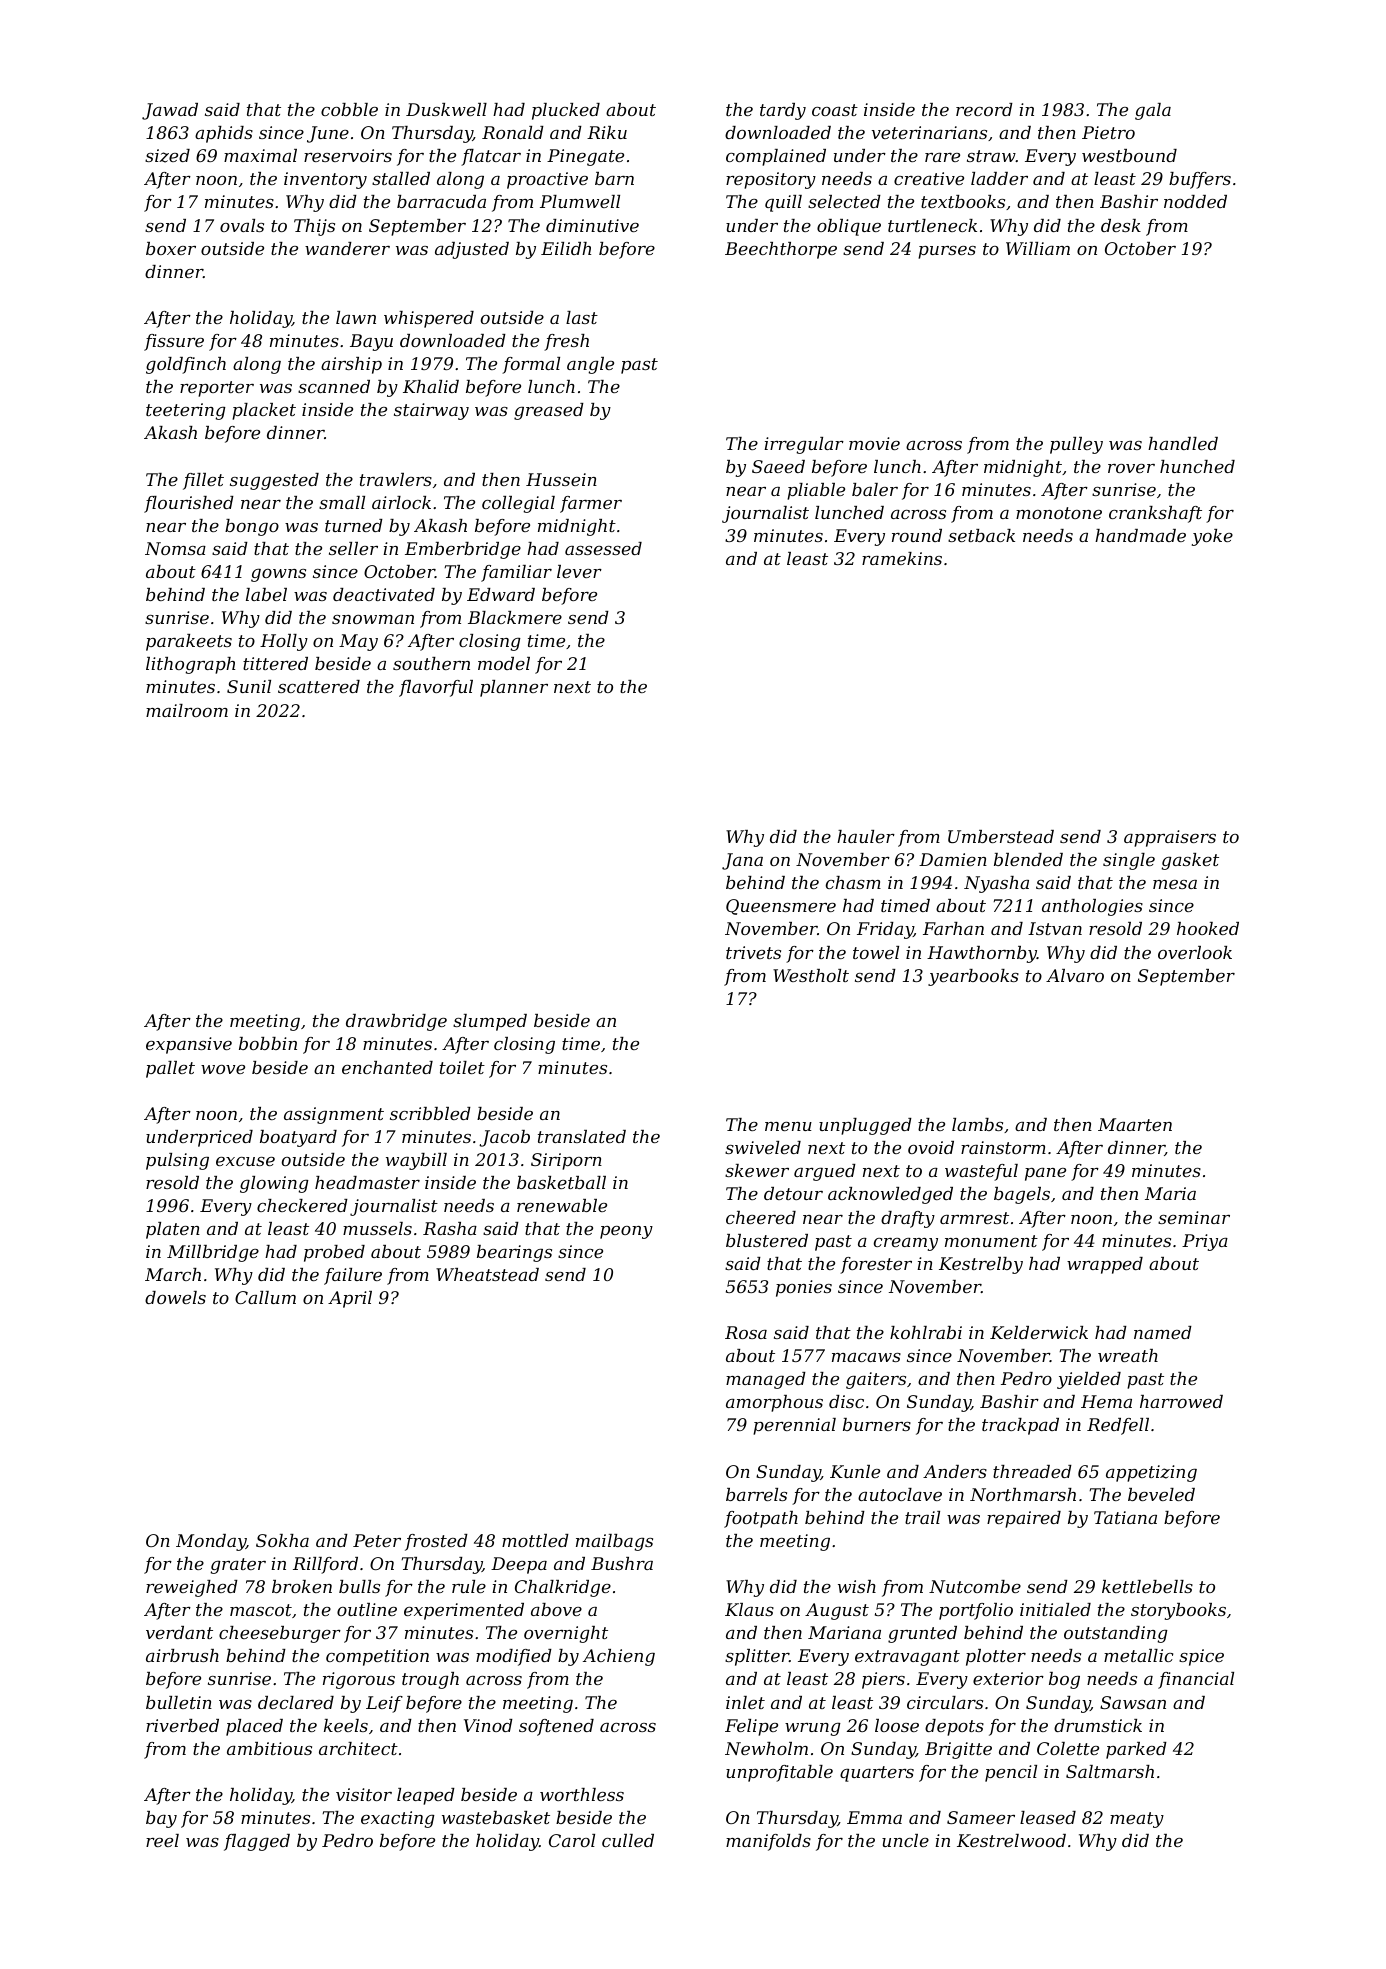  Describe the element at coordinates (774, 1403) in the page. I see `amorphous` at that location.
